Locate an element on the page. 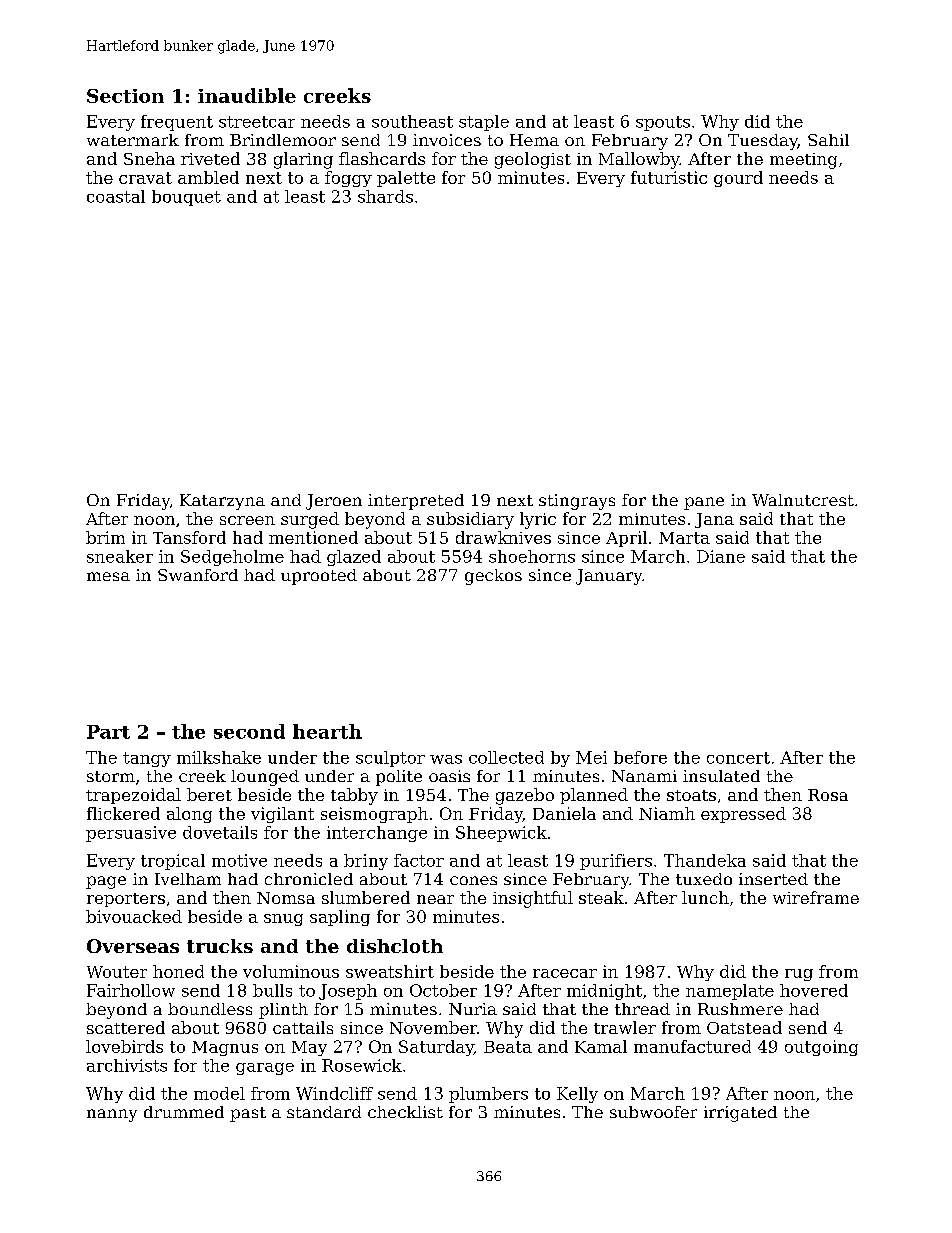 The height and width of the page is (1233, 952). checklist is located at coordinates (405, 1112).
